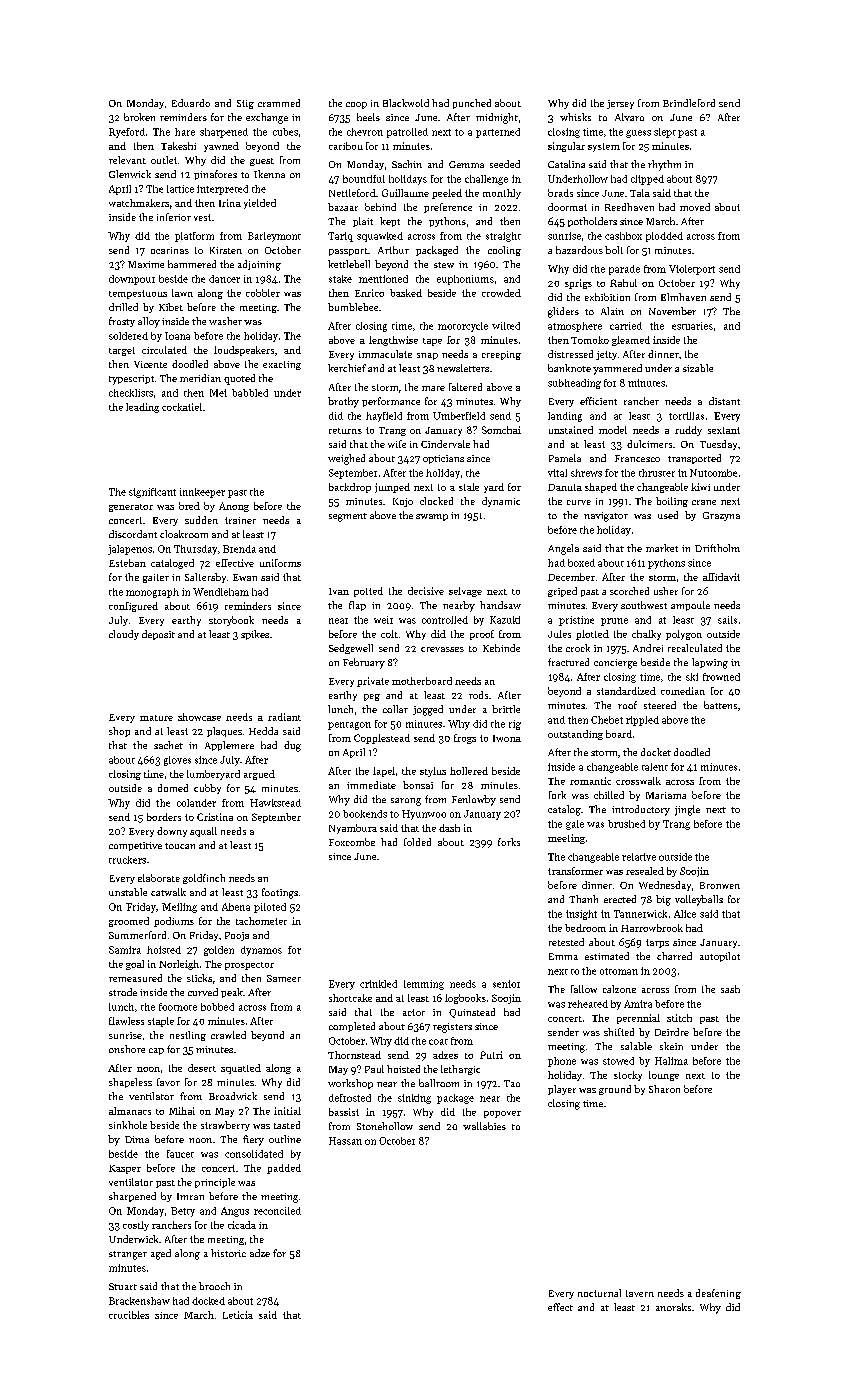 This page has height=1400, width=849. I want to click on Anong, so click(234, 507).
